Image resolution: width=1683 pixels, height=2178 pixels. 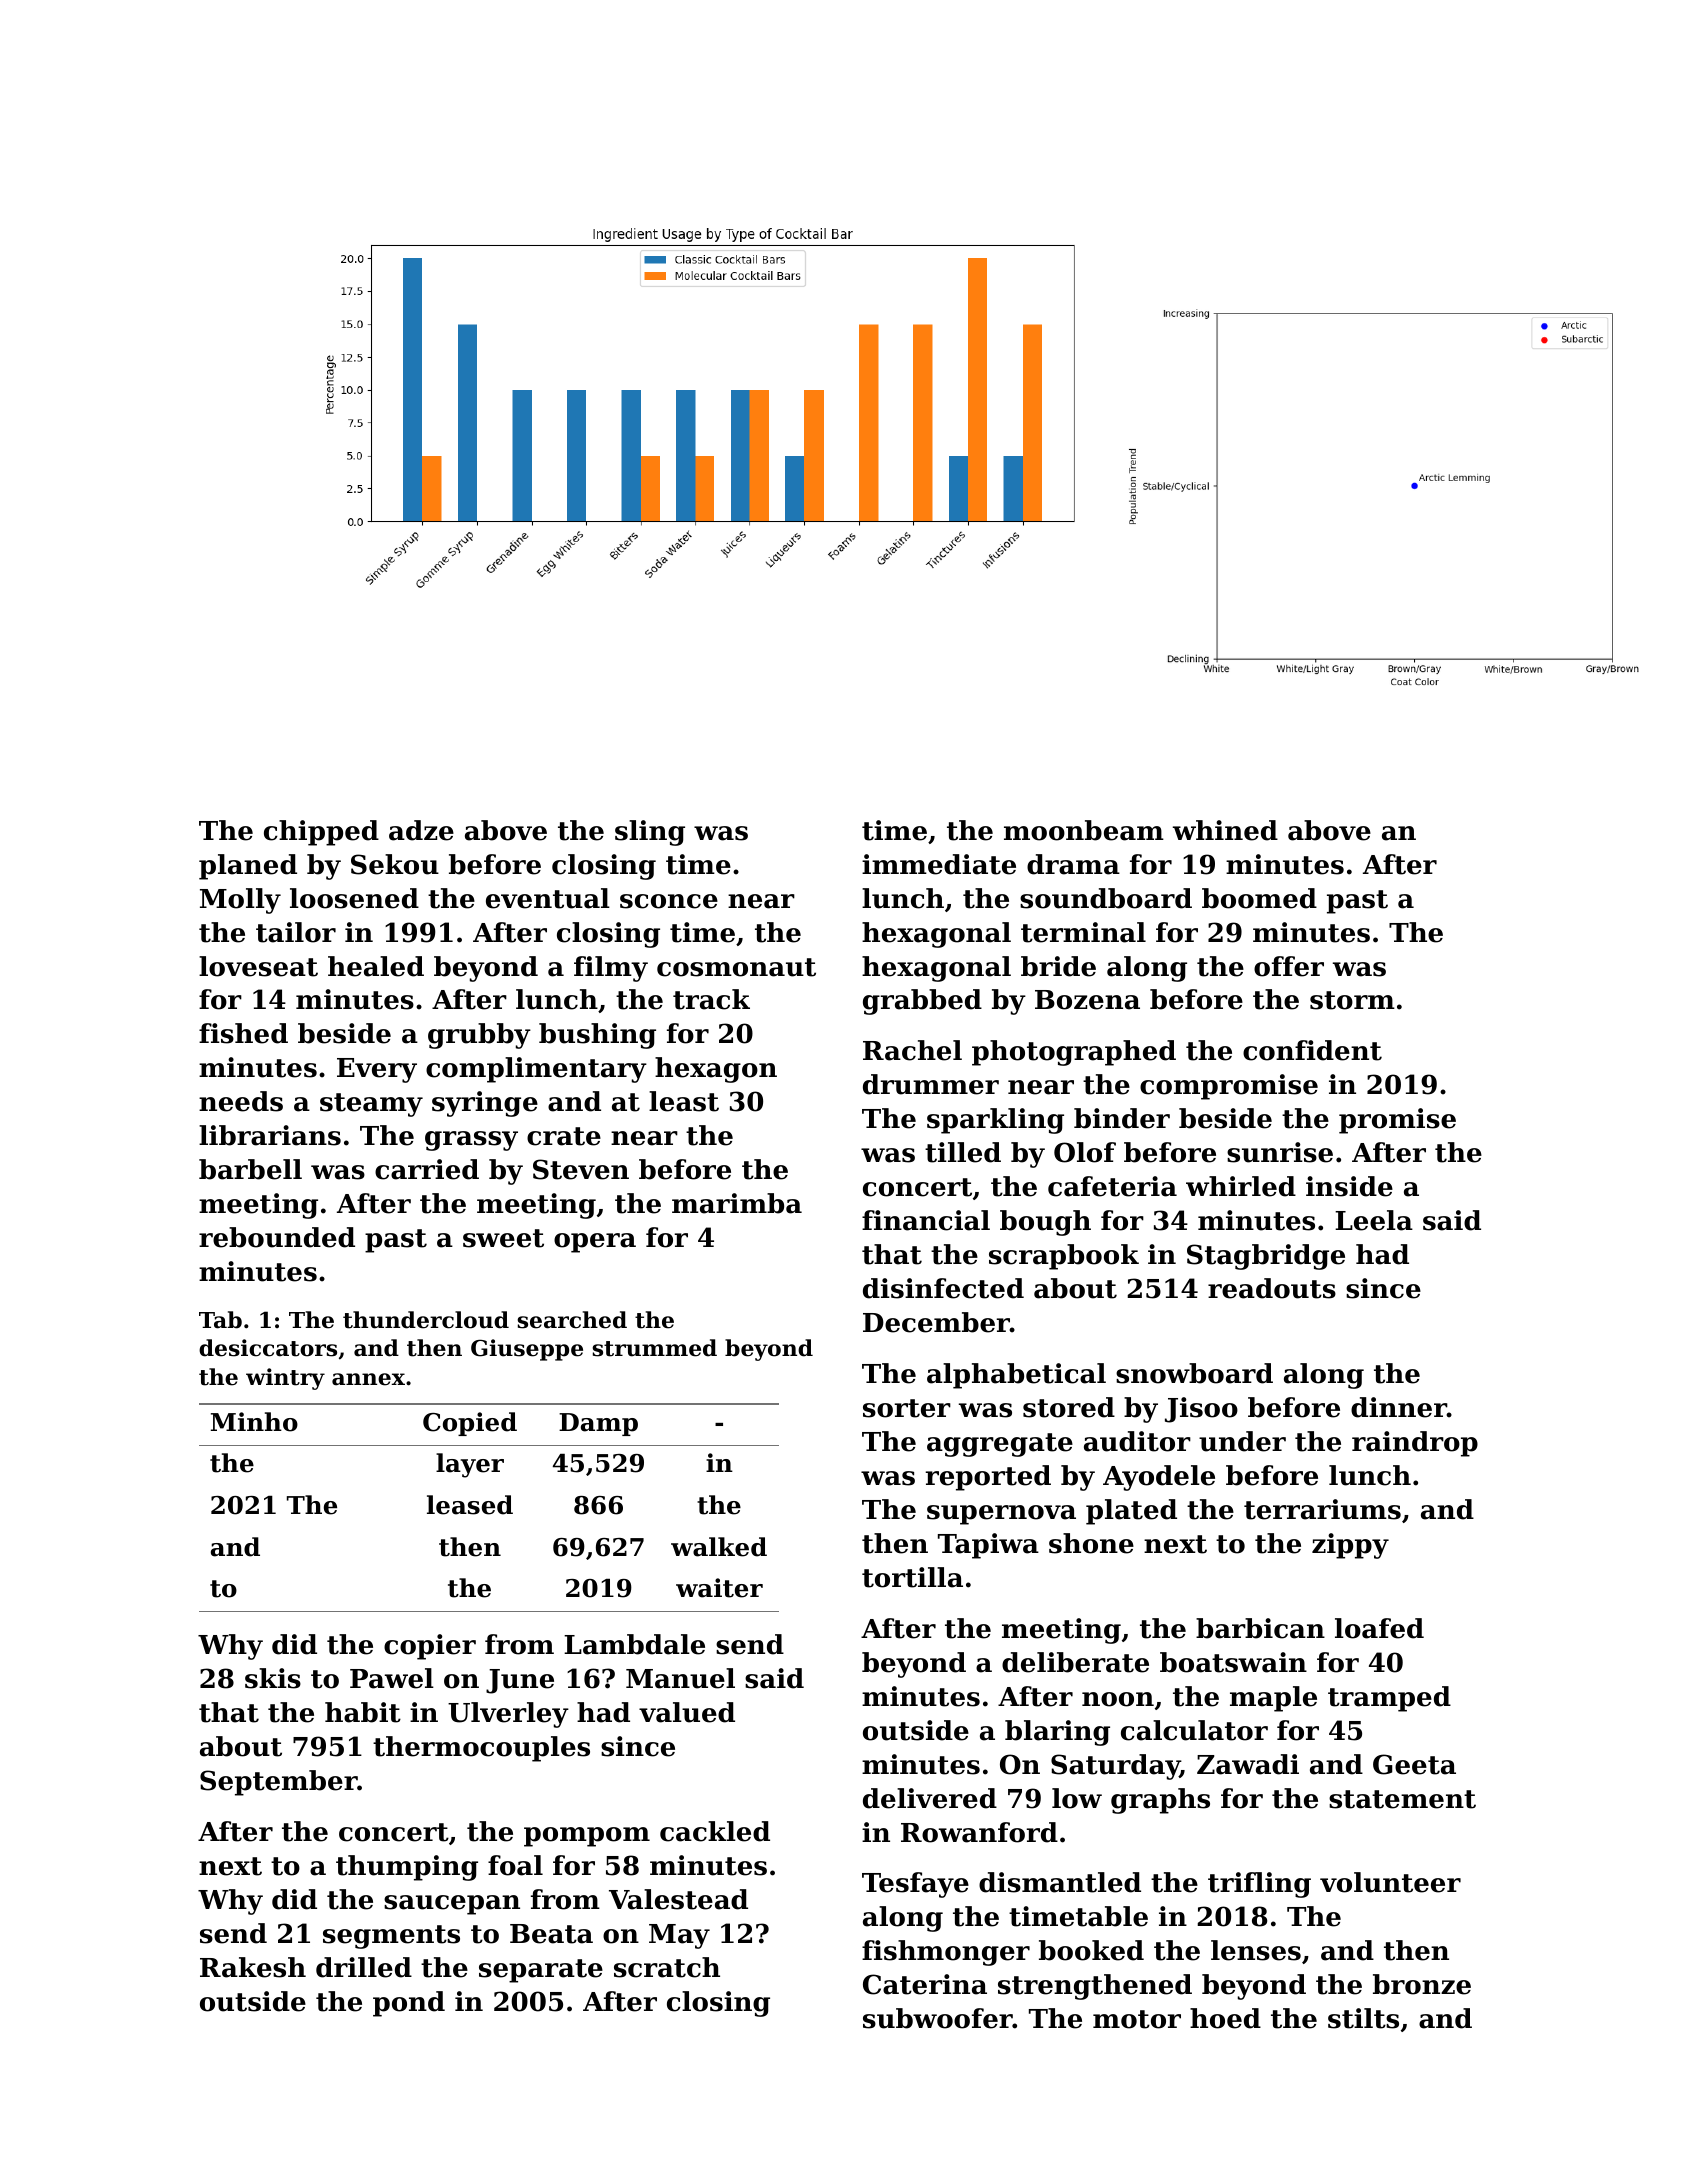 I want to click on sconce, so click(x=669, y=901).
